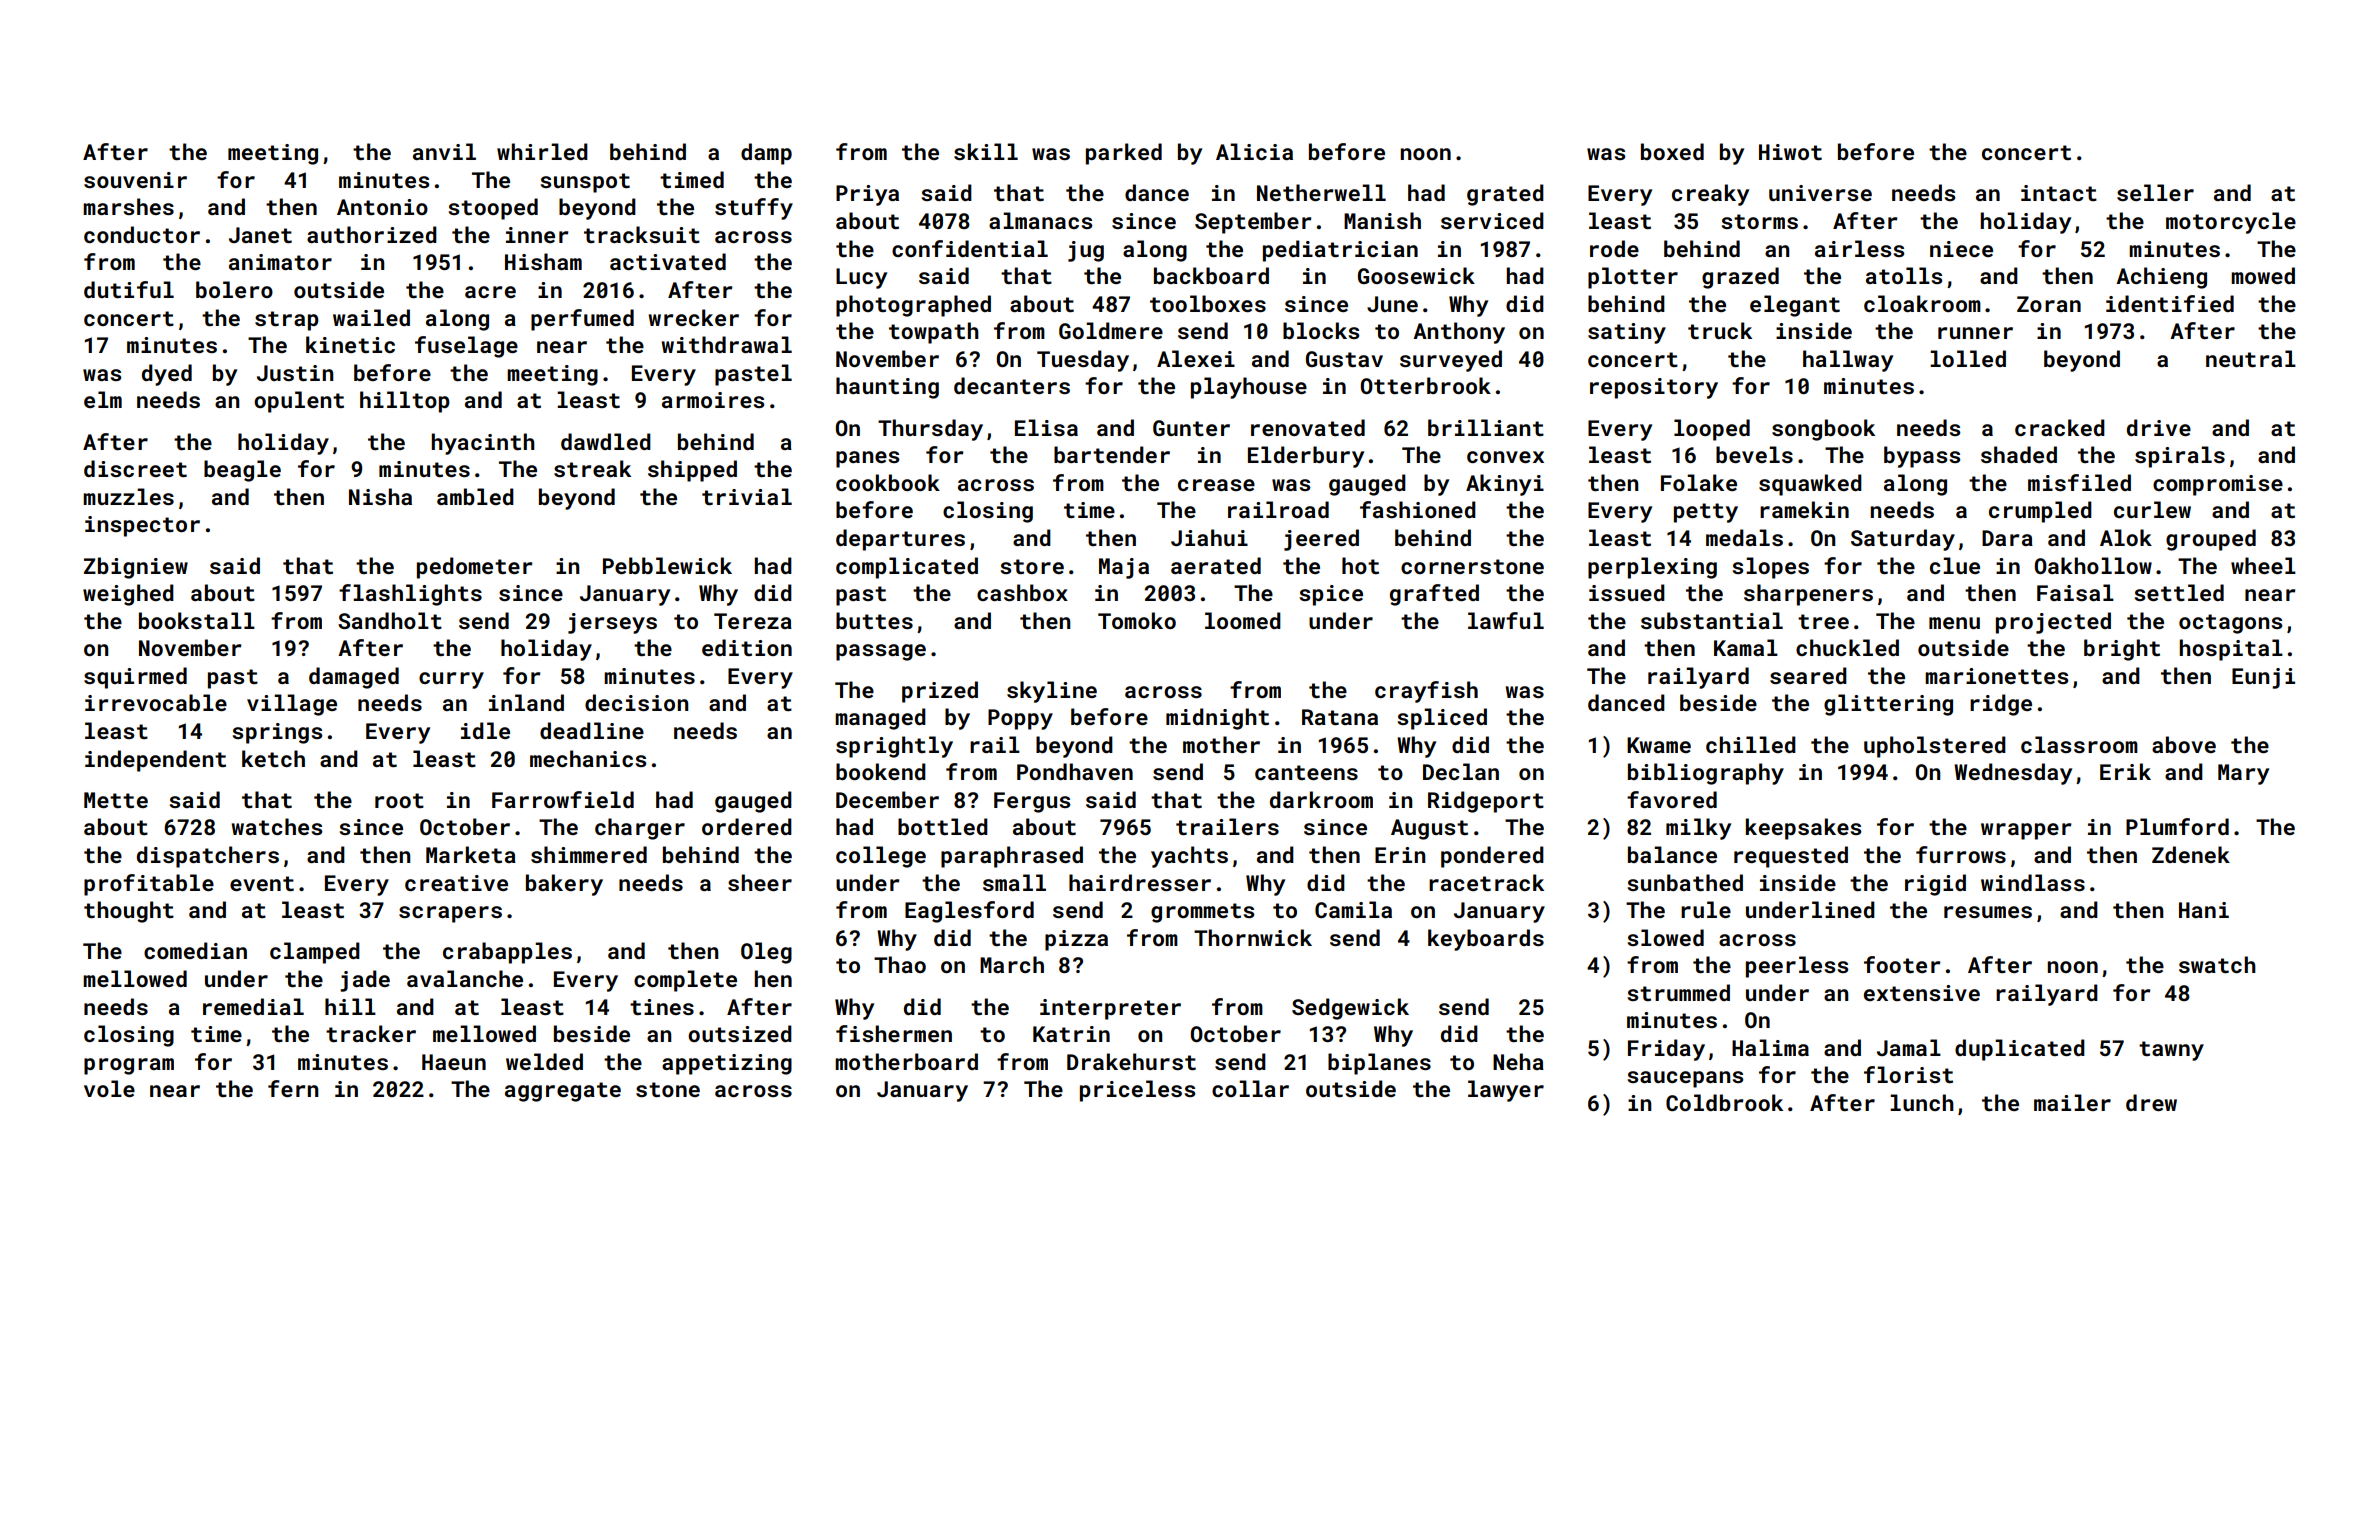 This screenshot has width=2380, height=1540. I want to click on fern, so click(293, 1088).
